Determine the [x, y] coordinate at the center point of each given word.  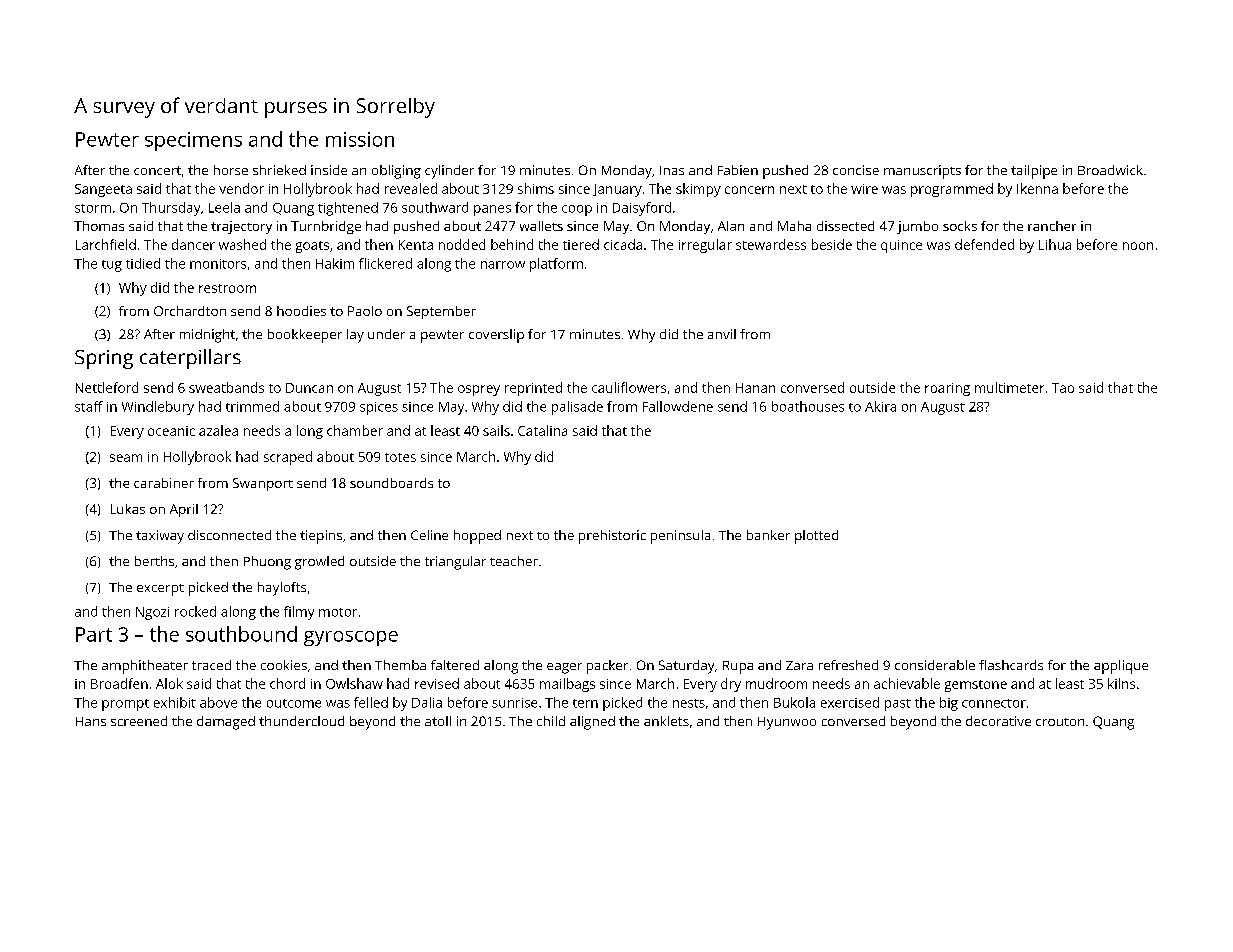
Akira [880, 406]
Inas [672, 170]
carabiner [164, 483]
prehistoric [612, 537]
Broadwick [1110, 170]
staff [89, 406]
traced [211, 665]
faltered [455, 665]
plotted [816, 537]
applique [1121, 667]
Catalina [542, 430]
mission [360, 139]
